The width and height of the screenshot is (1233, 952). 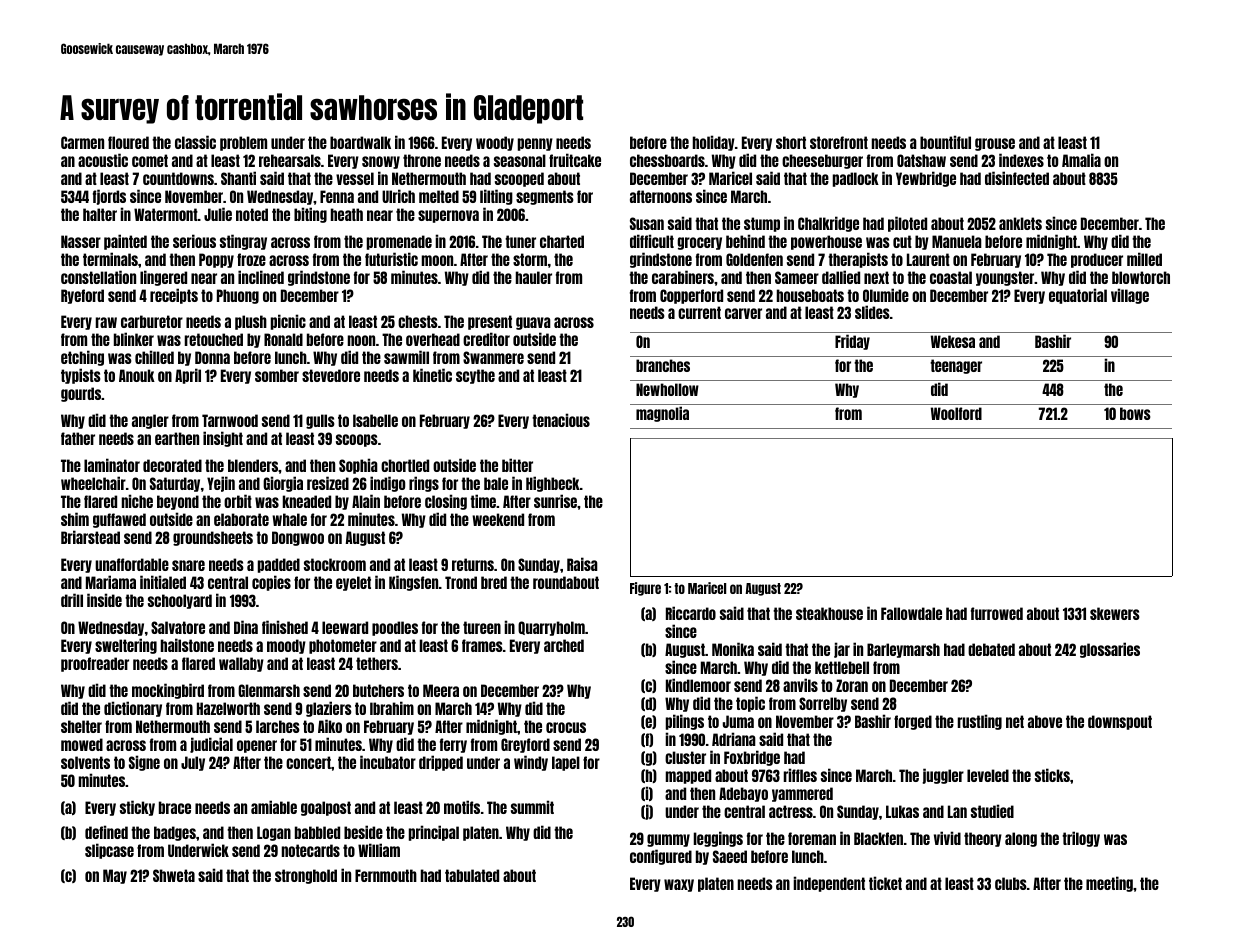 What do you see at coordinates (885, 883) in the screenshot?
I see `ticket` at bounding box center [885, 883].
